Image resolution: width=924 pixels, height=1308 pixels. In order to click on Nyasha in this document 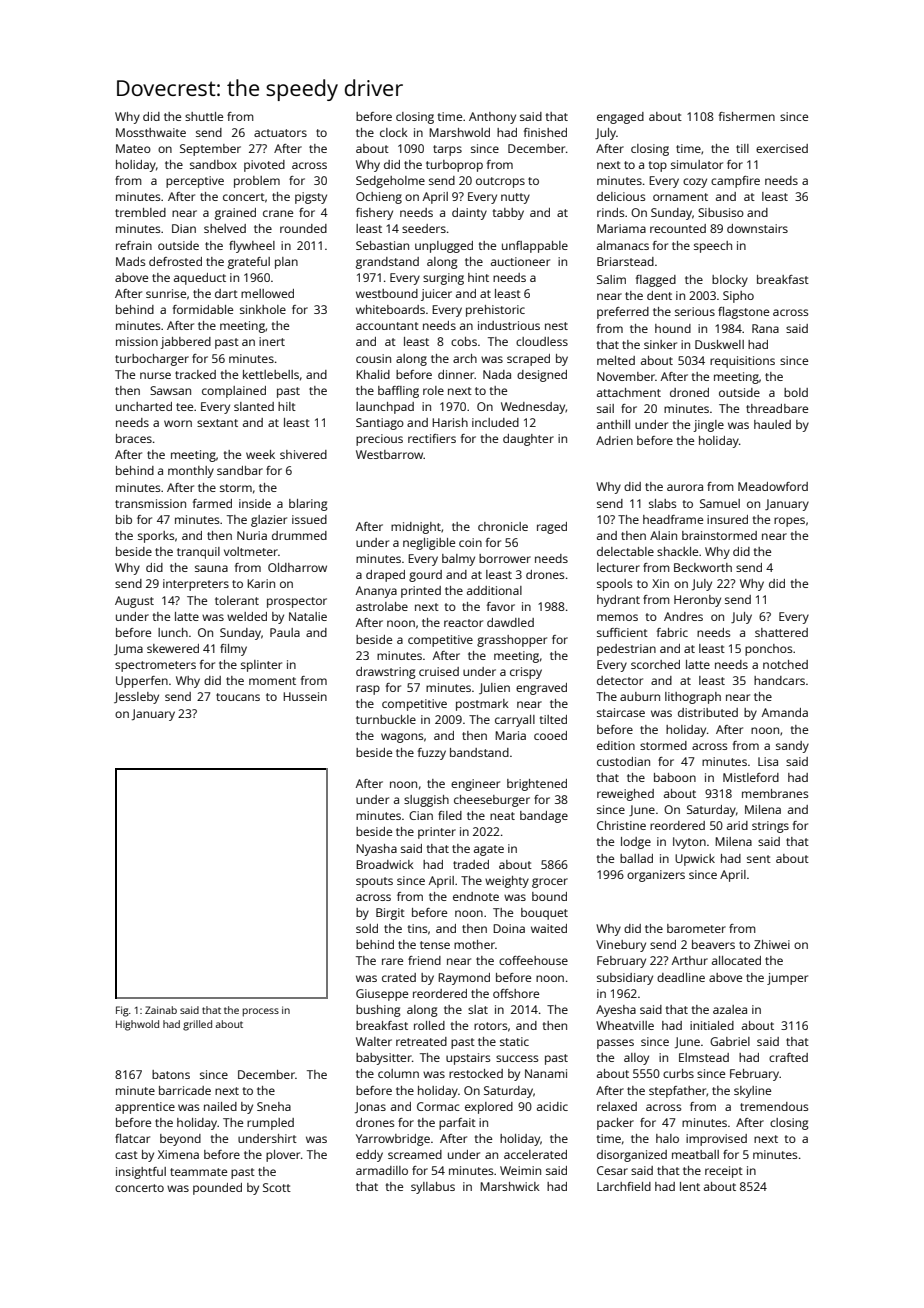, I will do `click(376, 850)`.
